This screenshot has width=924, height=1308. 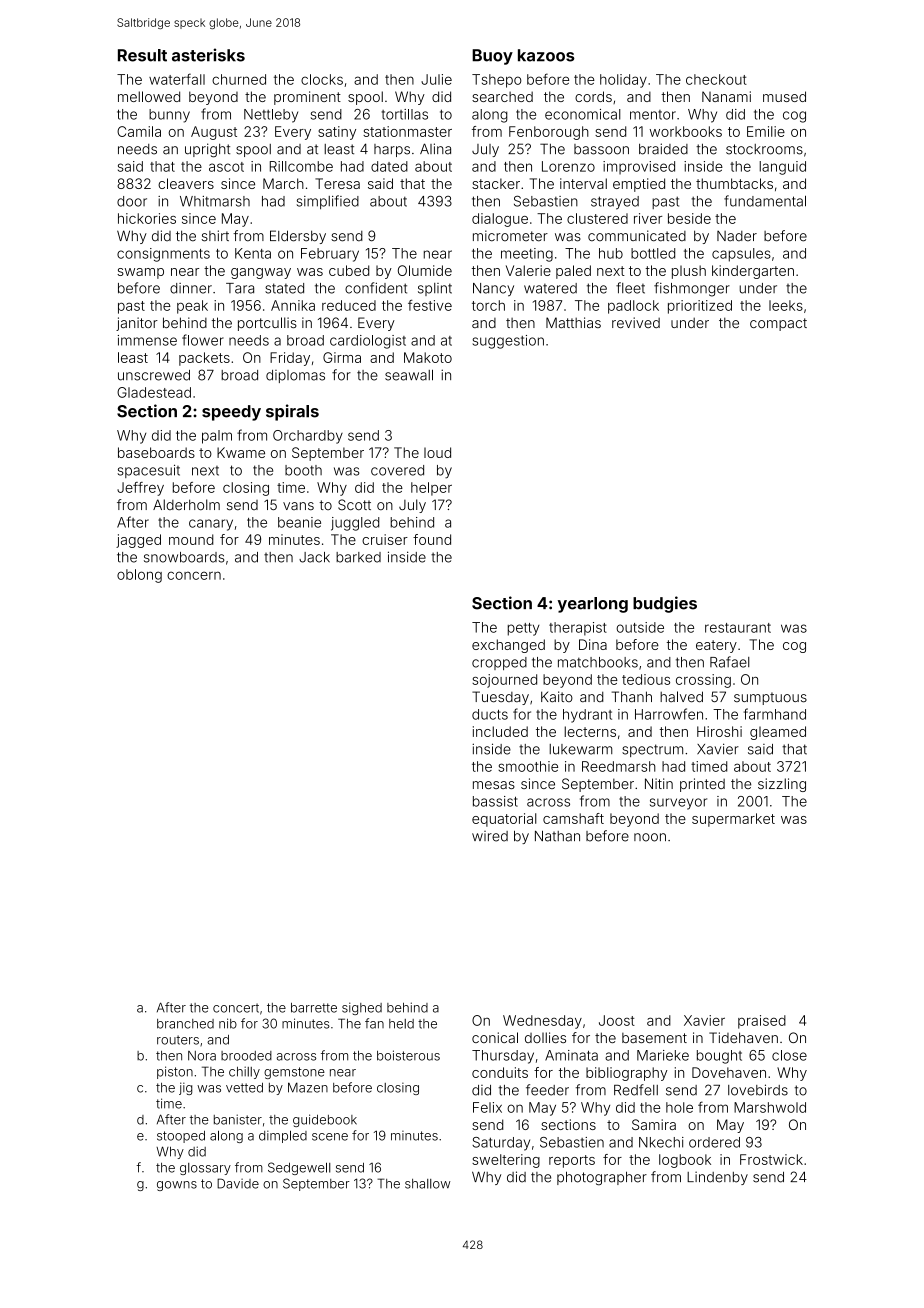 What do you see at coordinates (322, 79) in the screenshot?
I see `clocks` at bounding box center [322, 79].
